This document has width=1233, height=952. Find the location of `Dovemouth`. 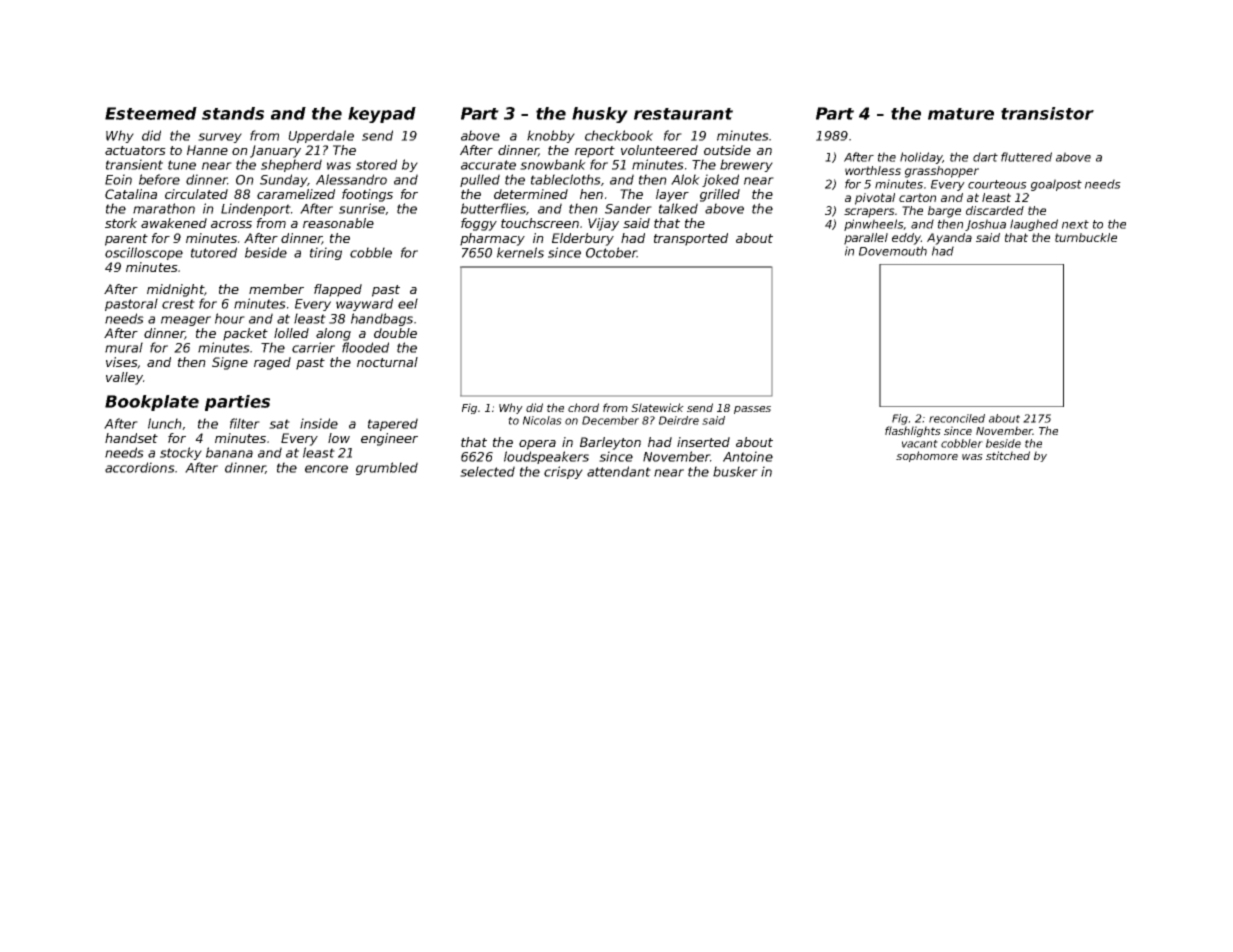

Dovemouth is located at coordinates (893, 251).
